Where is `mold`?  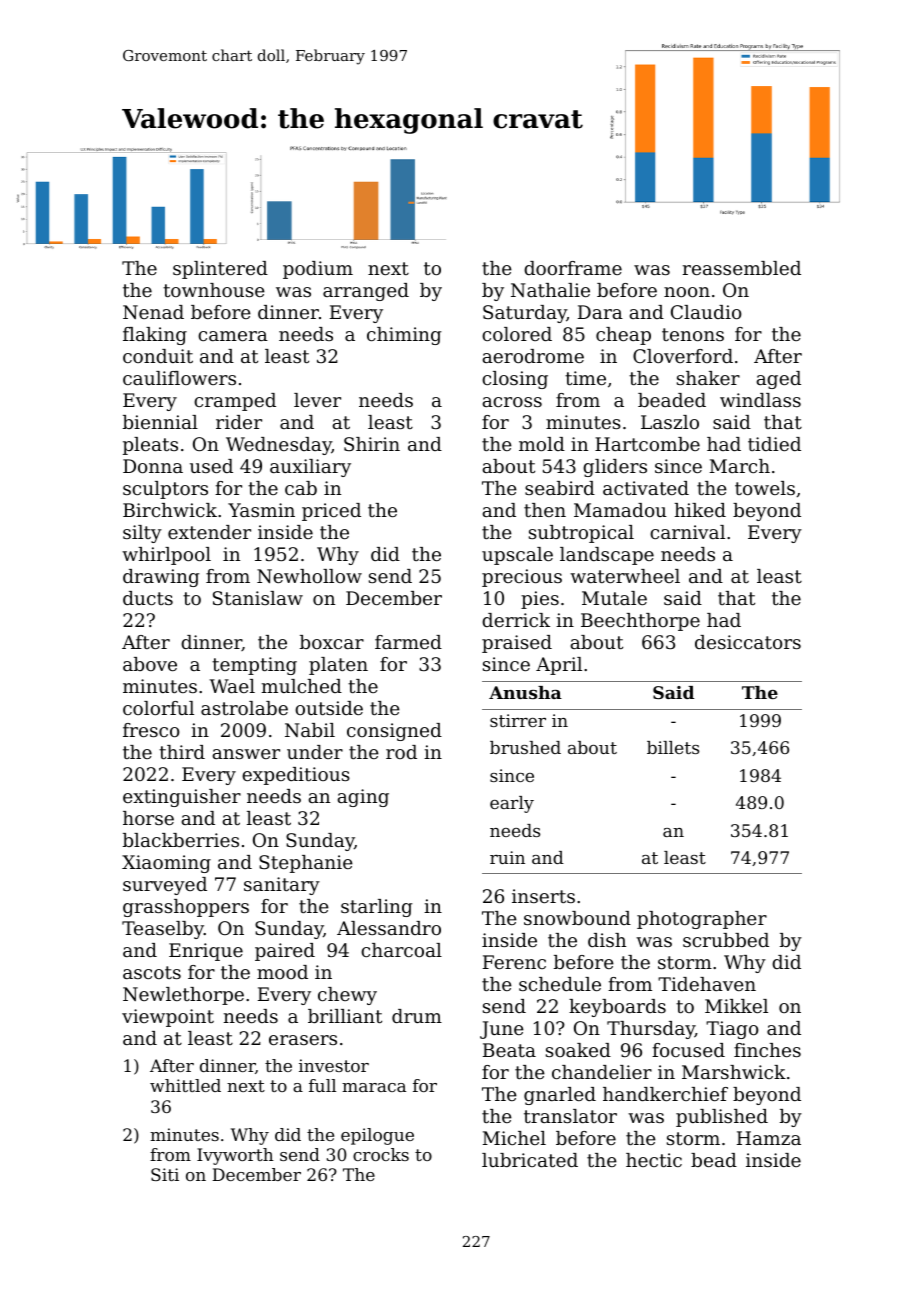
mold is located at coordinates (542, 444).
